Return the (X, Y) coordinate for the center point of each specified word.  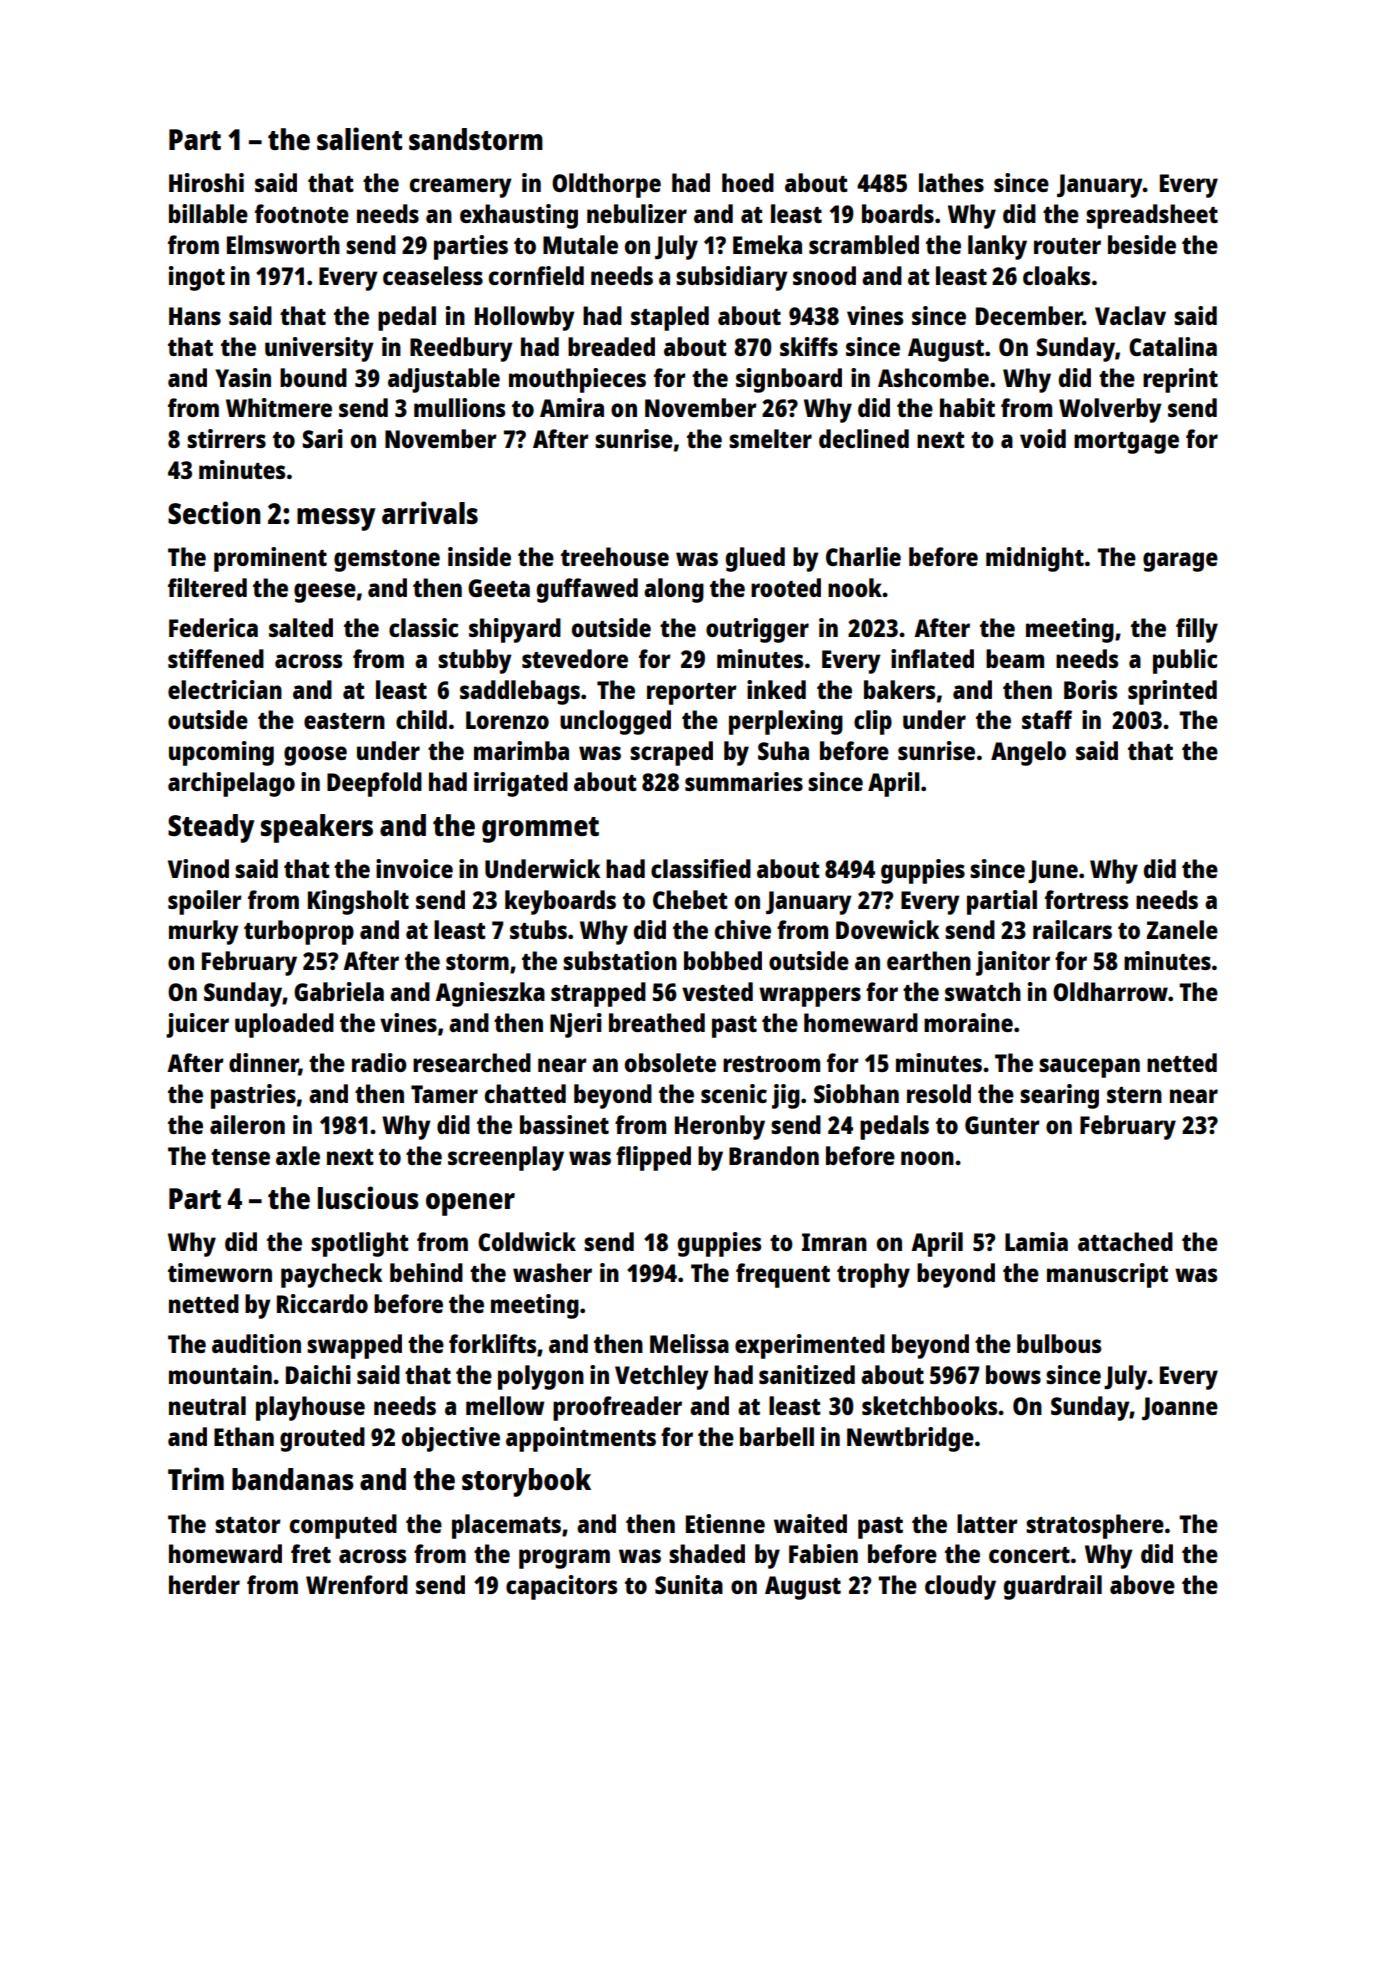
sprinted (1172, 692)
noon (927, 1158)
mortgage (1126, 443)
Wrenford (357, 1584)
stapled (670, 318)
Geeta (499, 588)
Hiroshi (206, 182)
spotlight (360, 1244)
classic (423, 627)
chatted (525, 1093)
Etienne (725, 1523)
